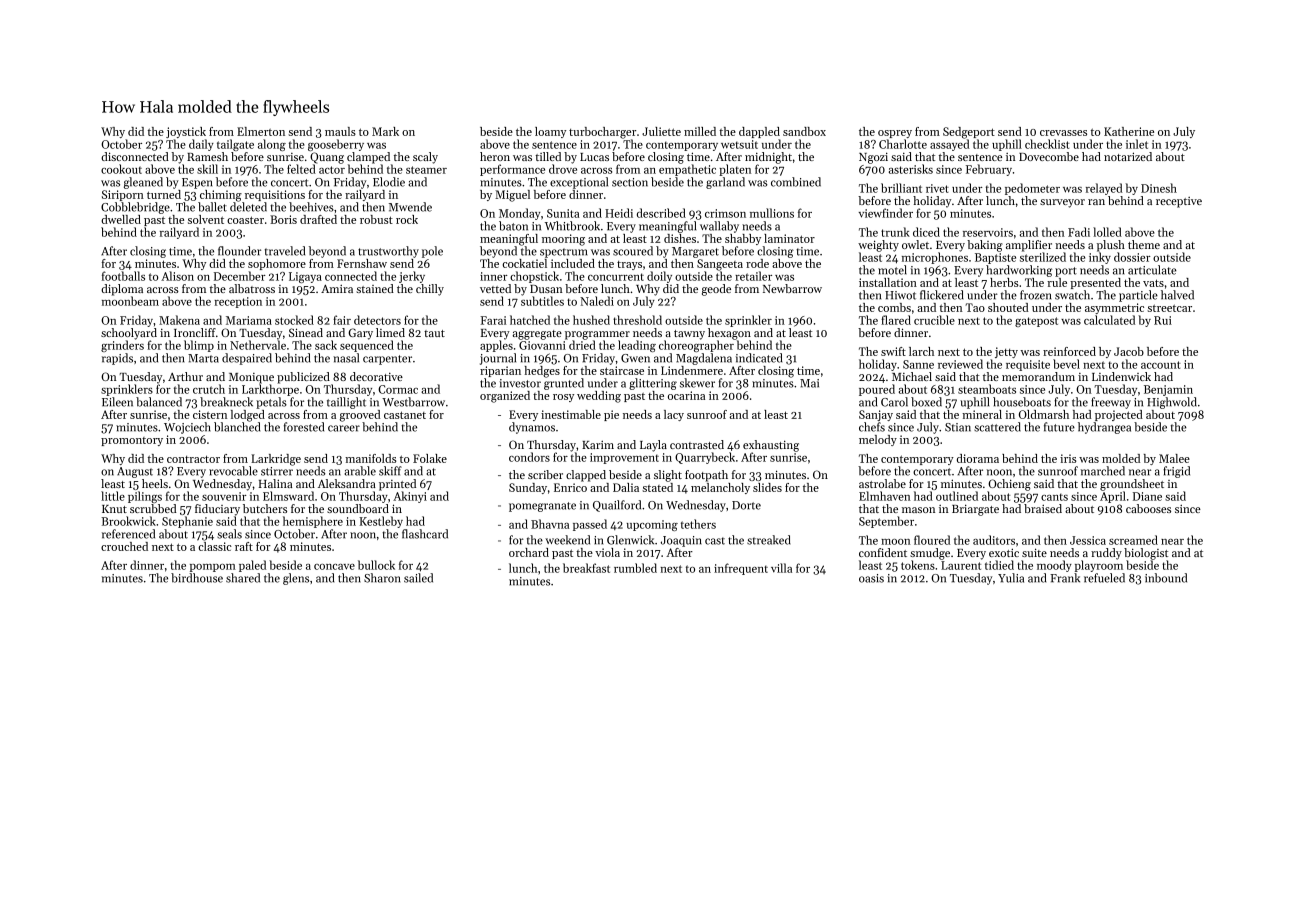 The height and width of the page is (924, 1308). I want to click on mineral, so click(982, 414).
